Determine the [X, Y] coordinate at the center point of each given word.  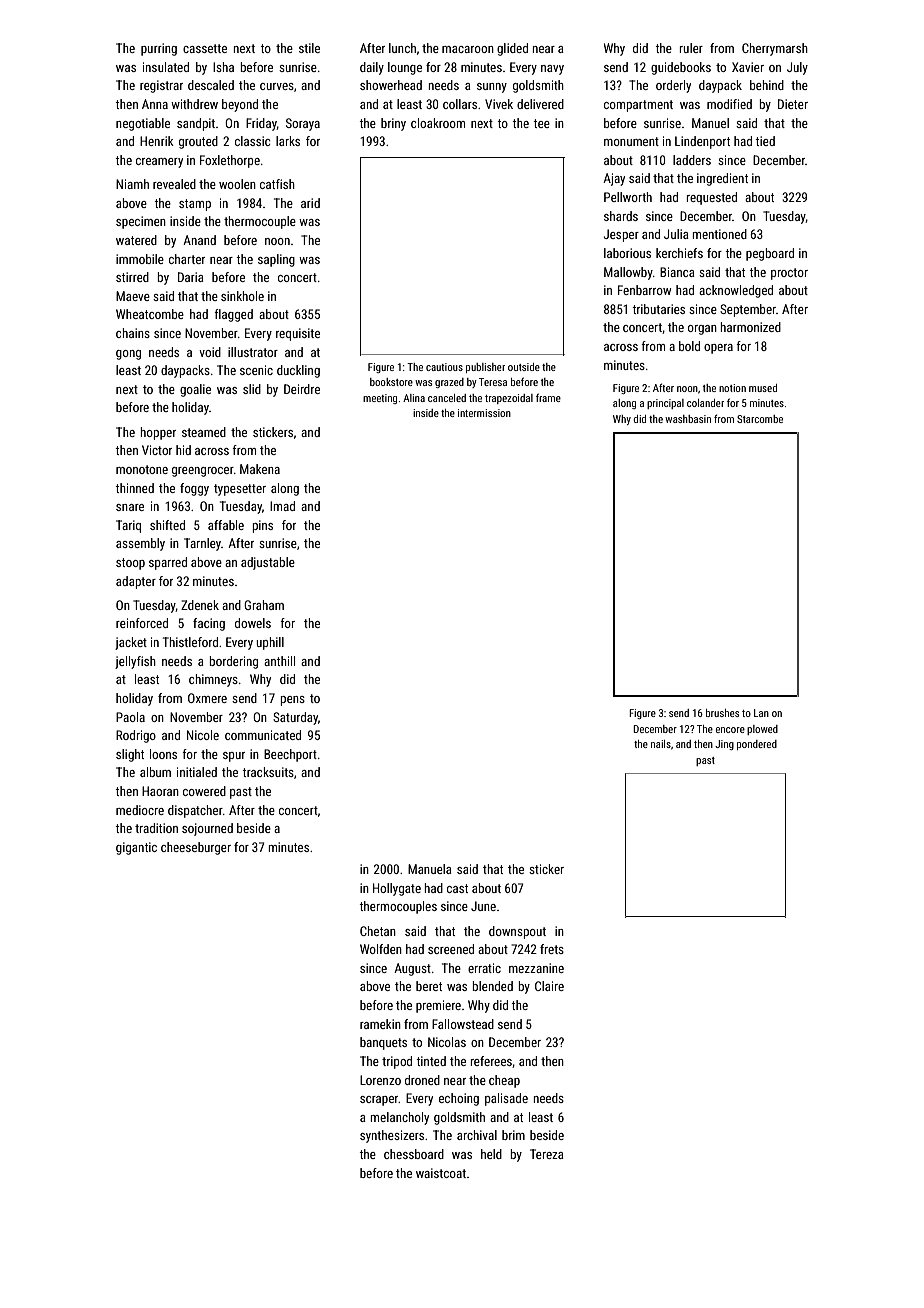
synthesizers [392, 1136]
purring [159, 49]
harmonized [751, 327]
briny [393, 124]
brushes [722, 713]
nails [661, 744]
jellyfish [135, 662]
